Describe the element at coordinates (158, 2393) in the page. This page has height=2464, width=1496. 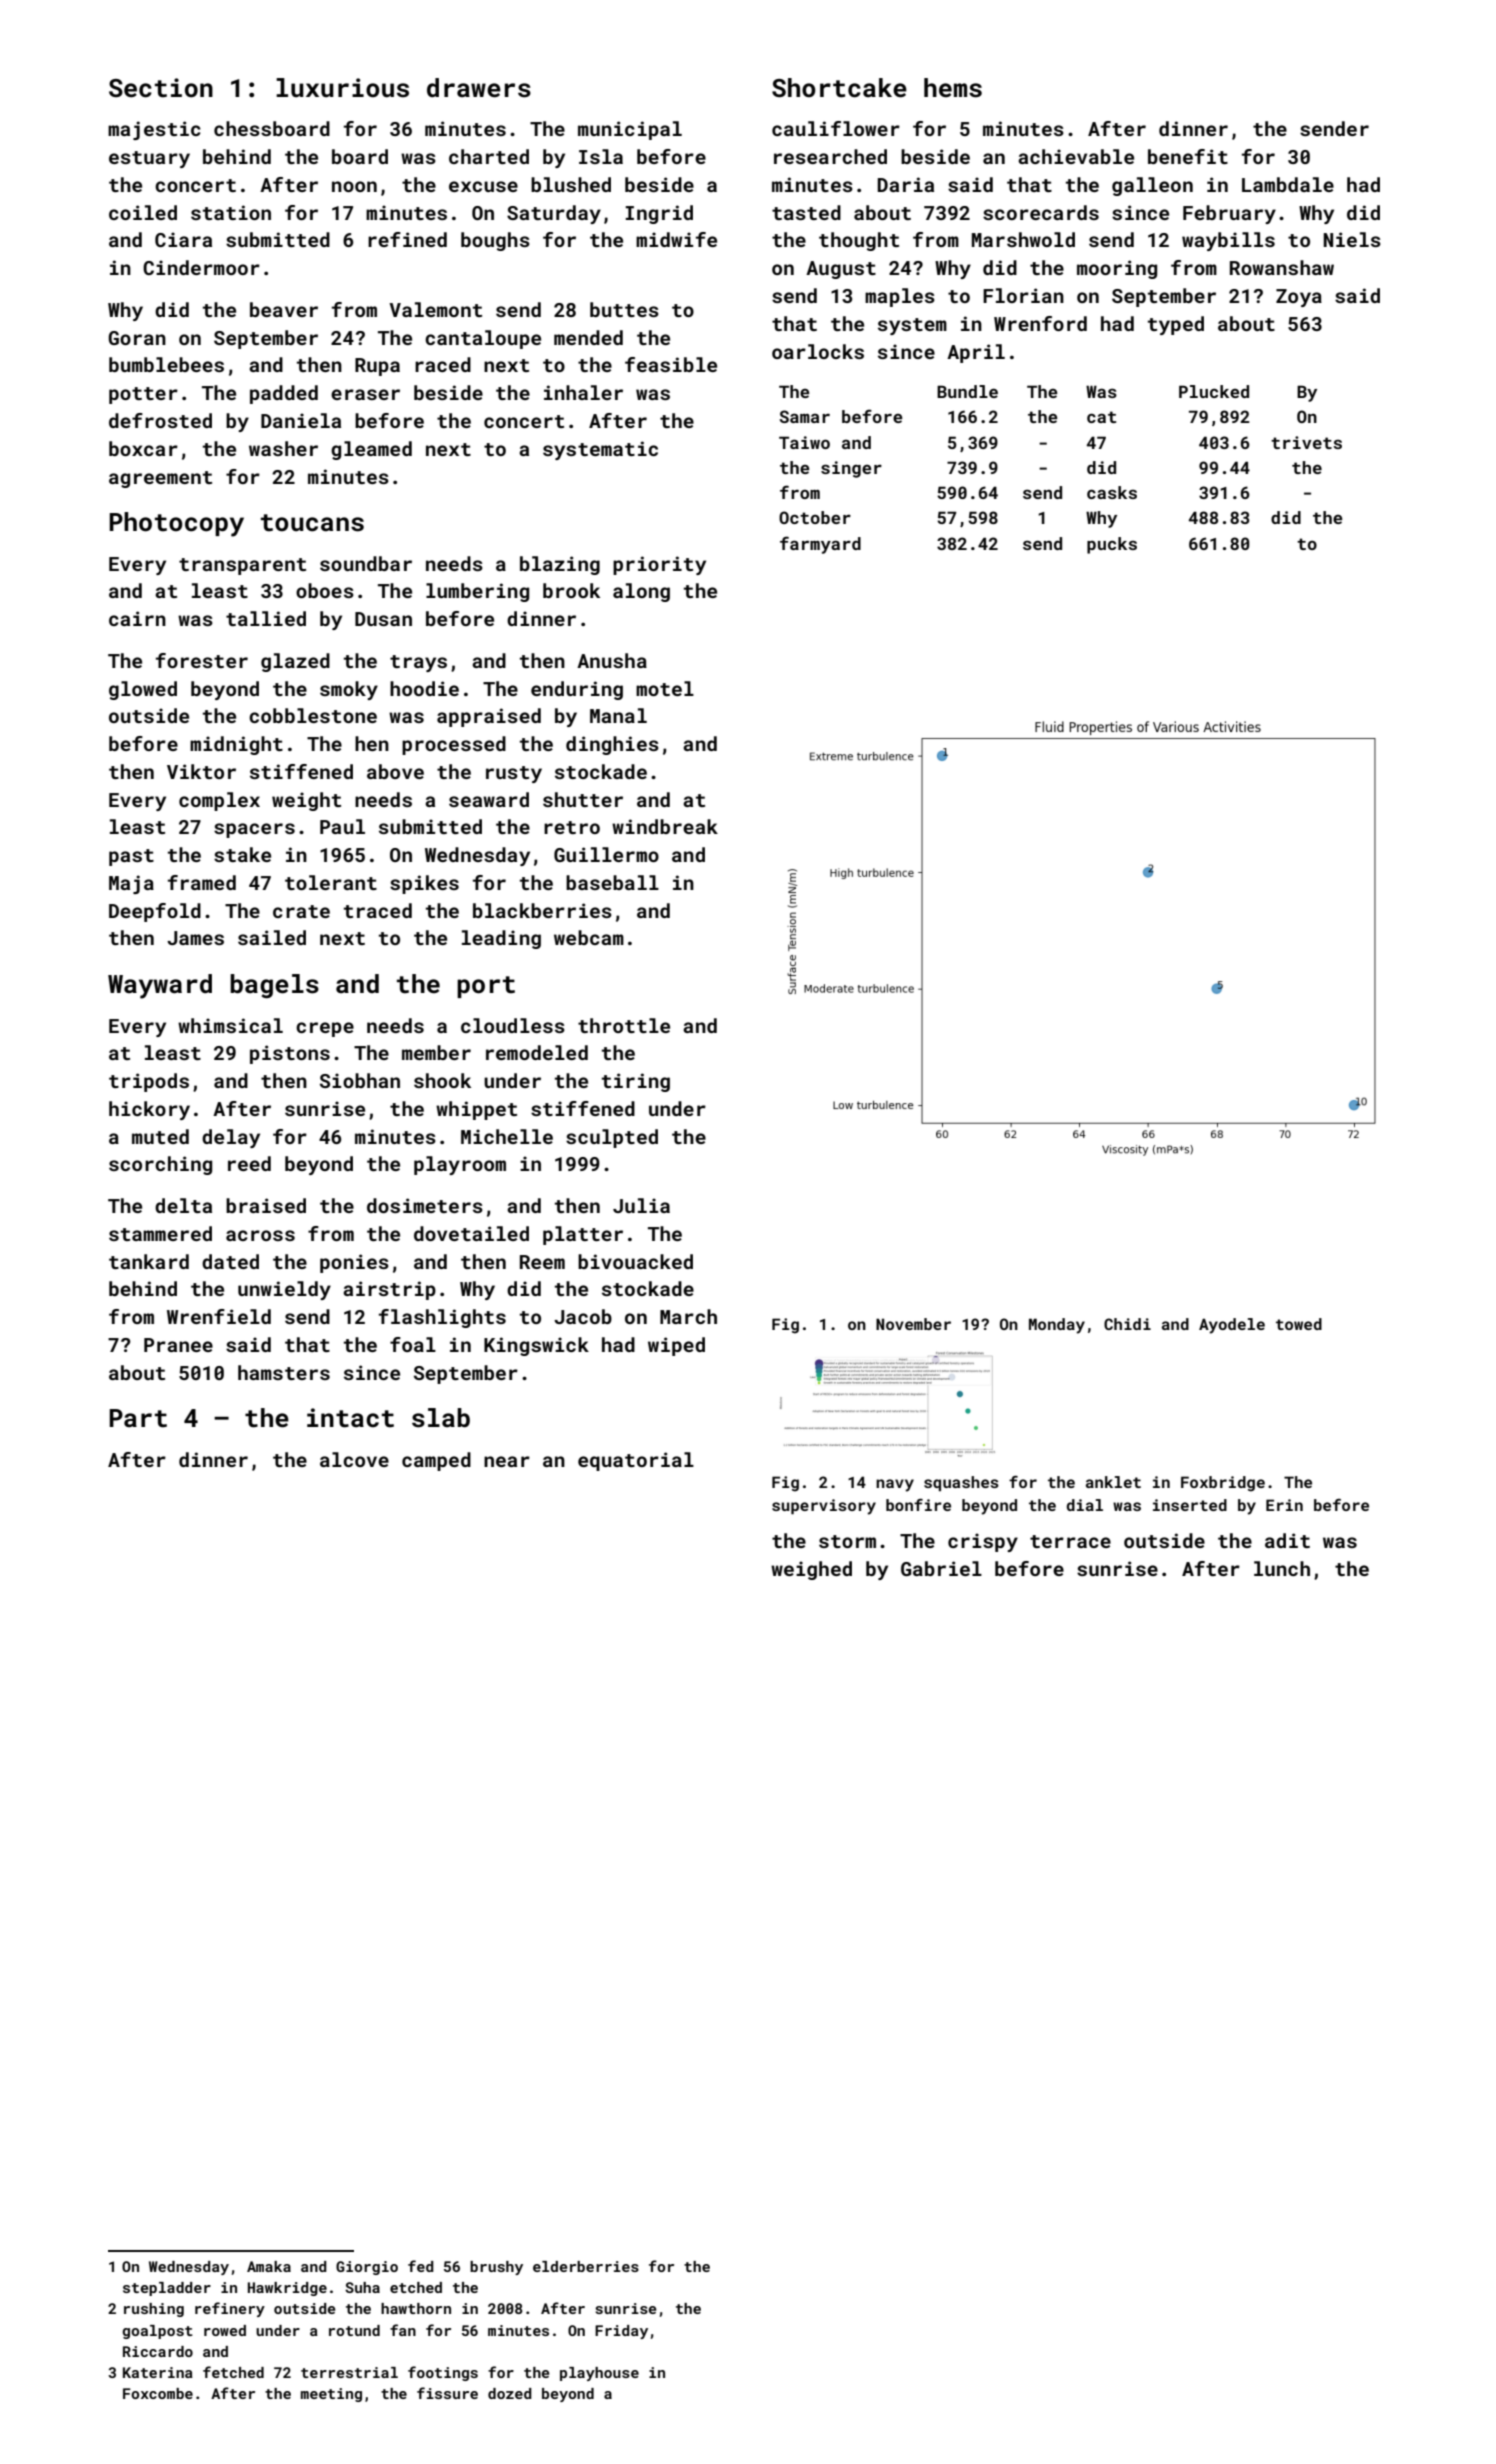
I see `Foxcombe` at that location.
